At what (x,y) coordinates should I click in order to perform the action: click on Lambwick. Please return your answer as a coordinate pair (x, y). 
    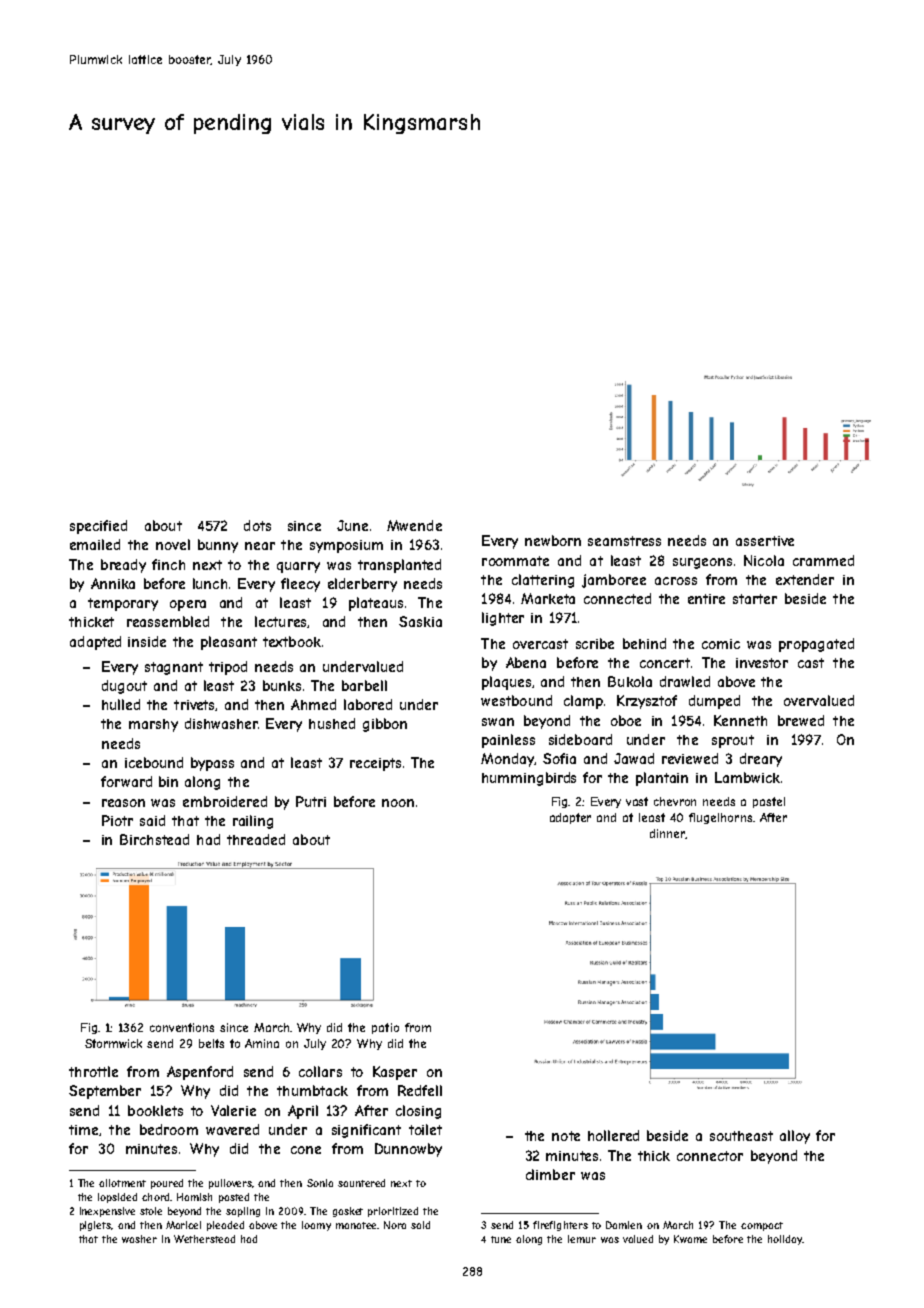
    Looking at the image, I should click on (747, 777).
